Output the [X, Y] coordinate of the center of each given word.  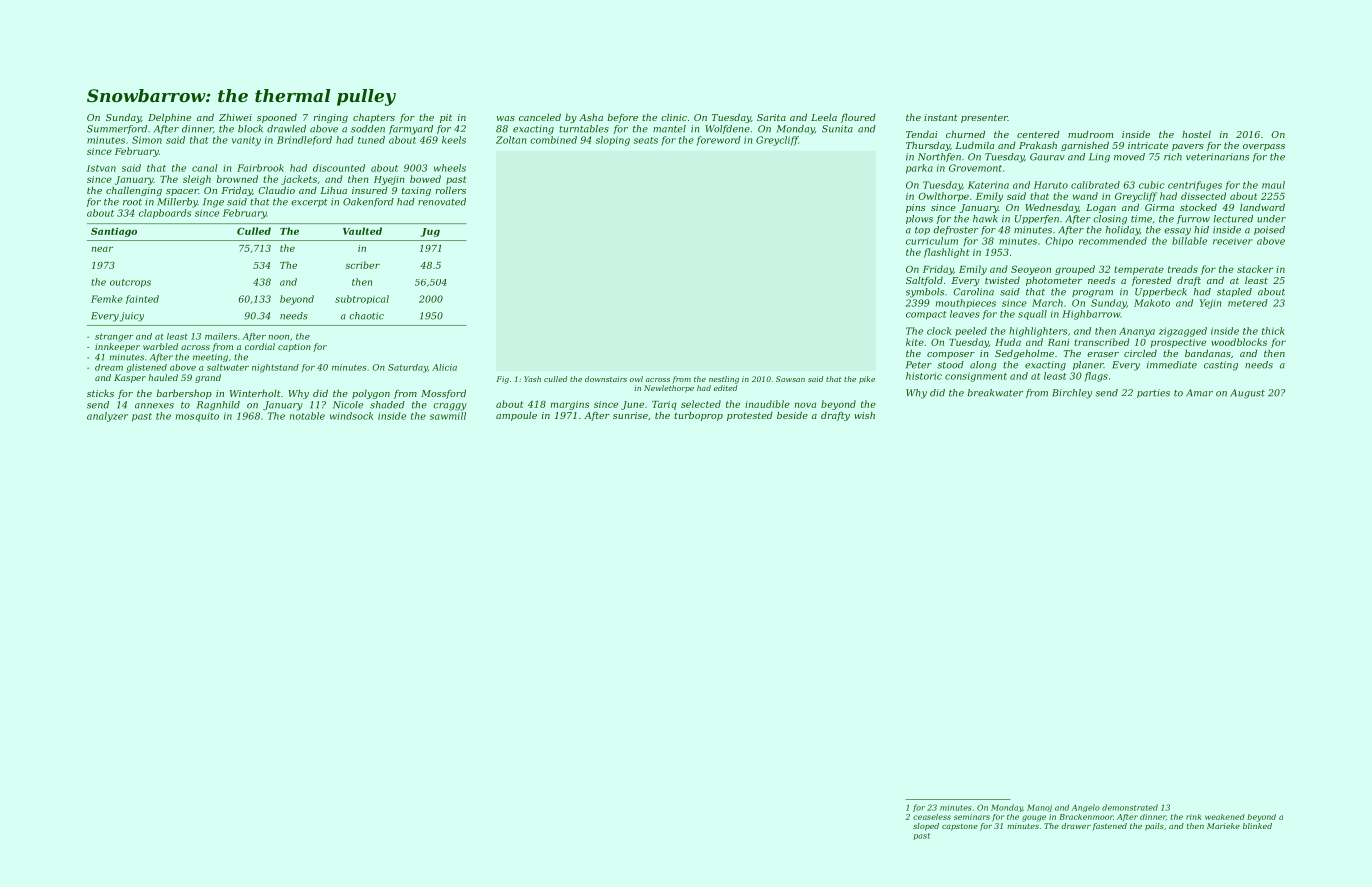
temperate [1139, 270]
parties [1153, 393]
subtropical [362, 299]
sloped [926, 827]
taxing [416, 191]
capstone [960, 827]
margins [570, 405]
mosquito [197, 417]
